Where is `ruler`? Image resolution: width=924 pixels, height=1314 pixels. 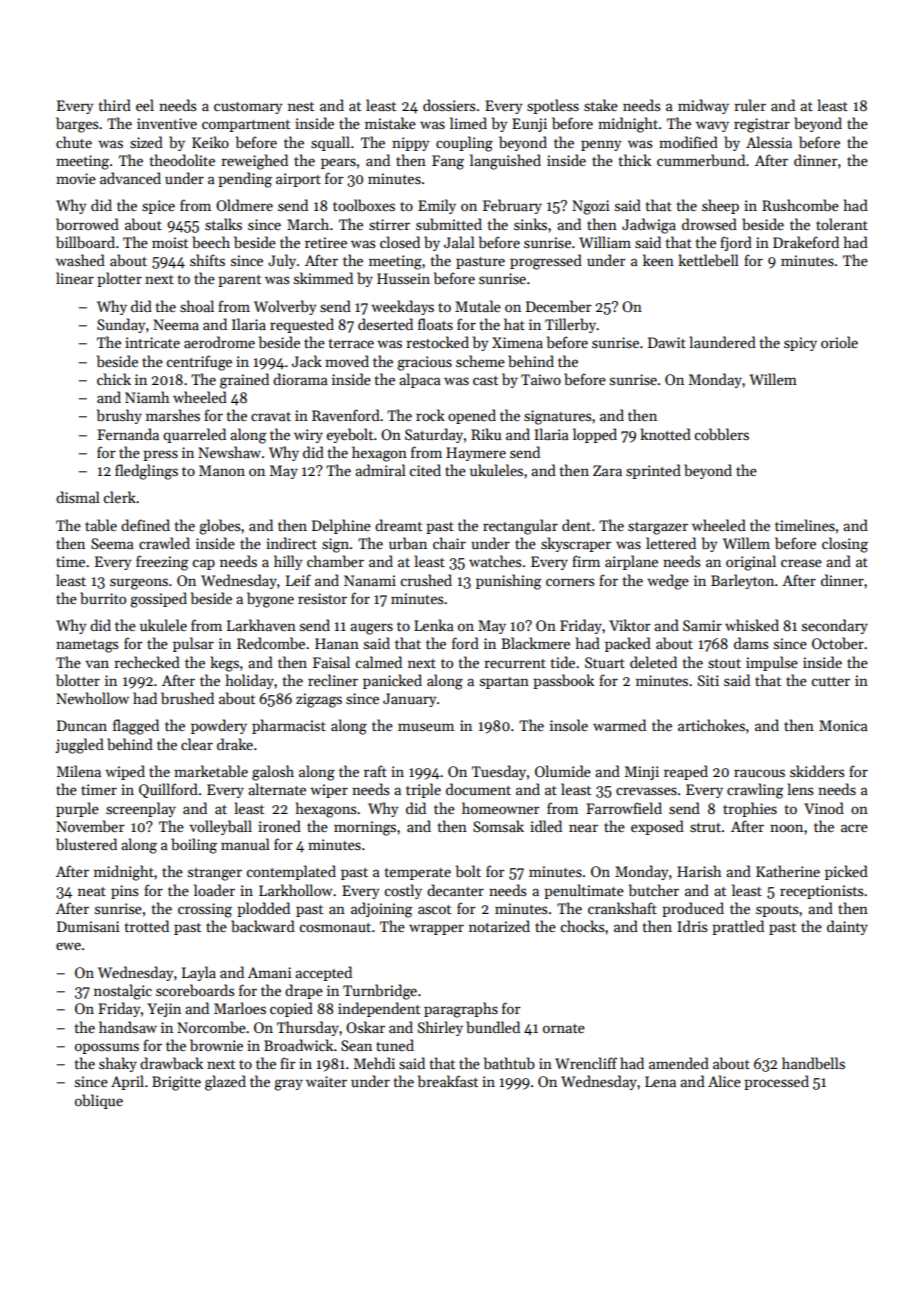
ruler is located at coordinates (750, 105).
